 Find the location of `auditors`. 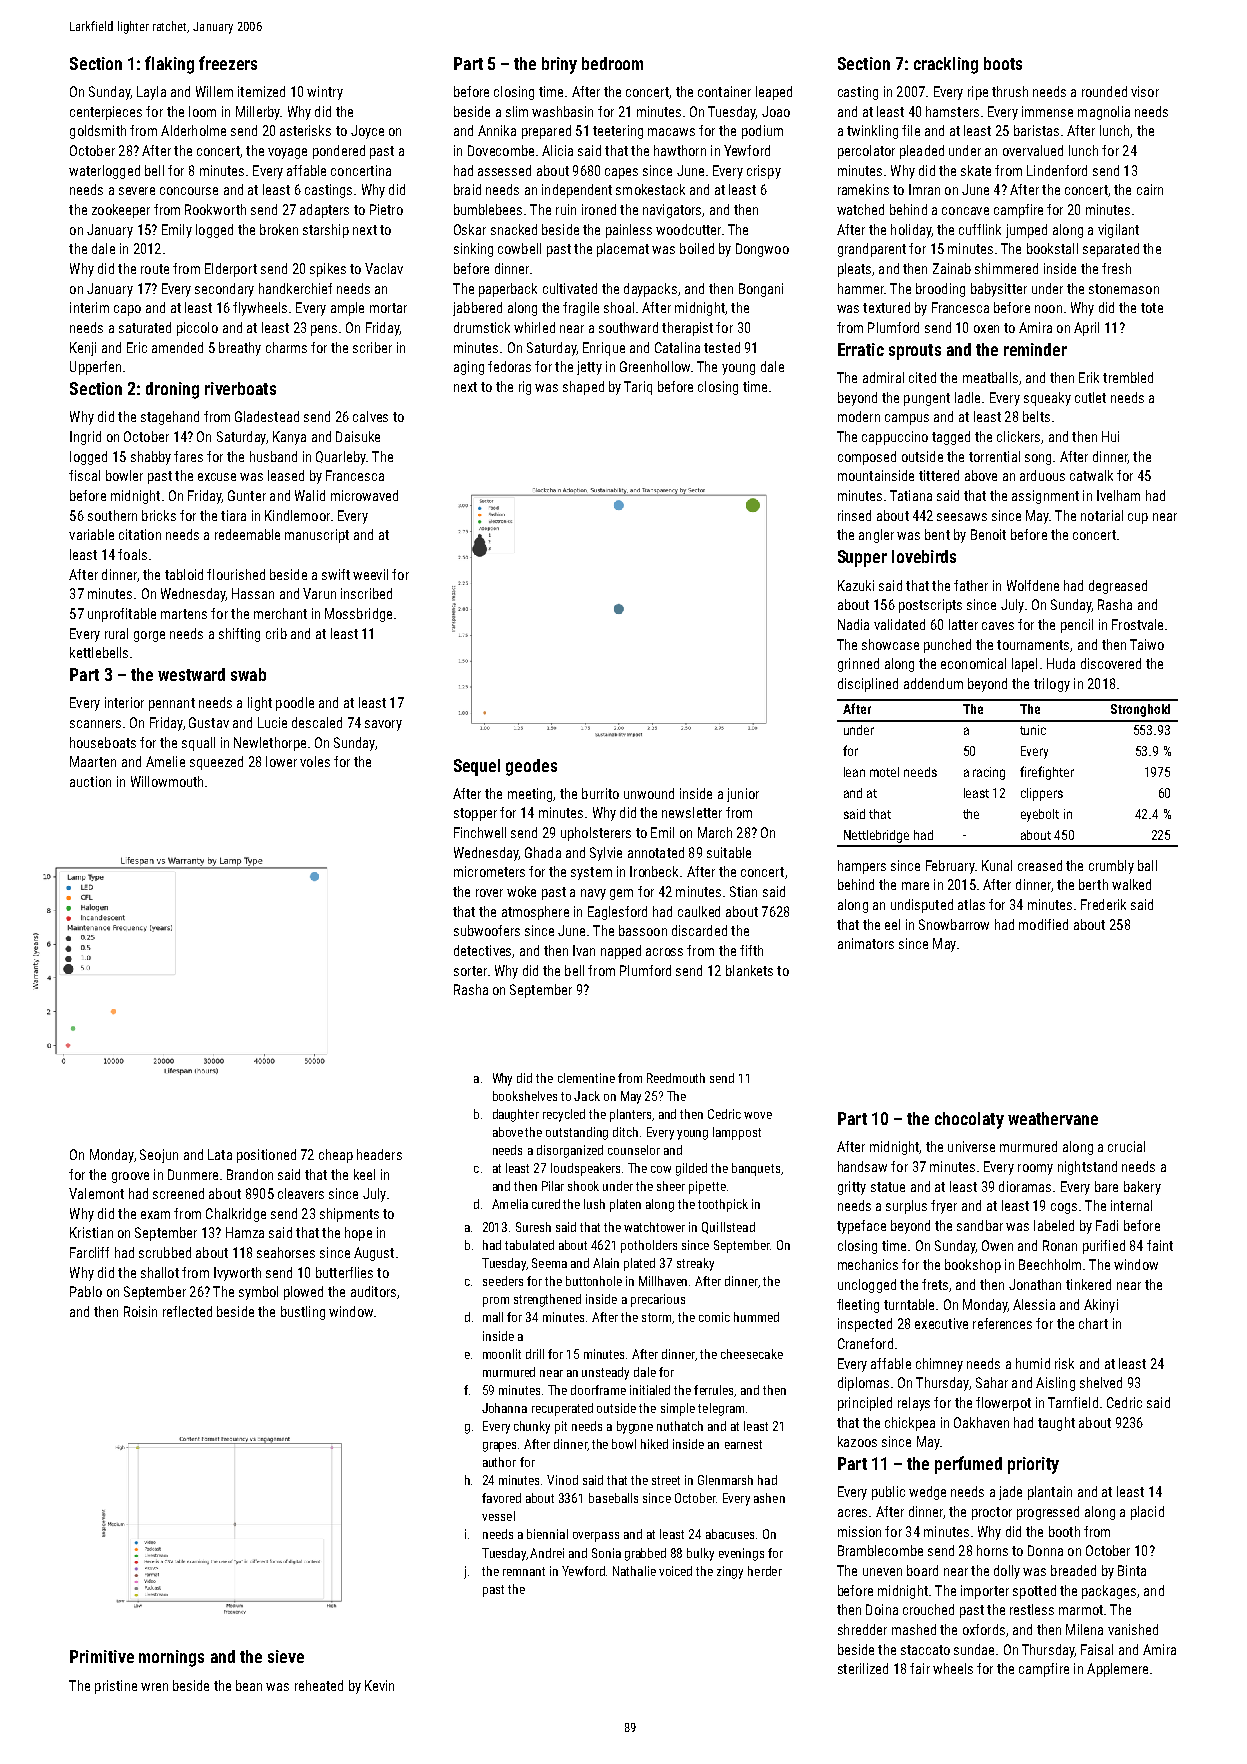

auditors is located at coordinates (373, 1291).
